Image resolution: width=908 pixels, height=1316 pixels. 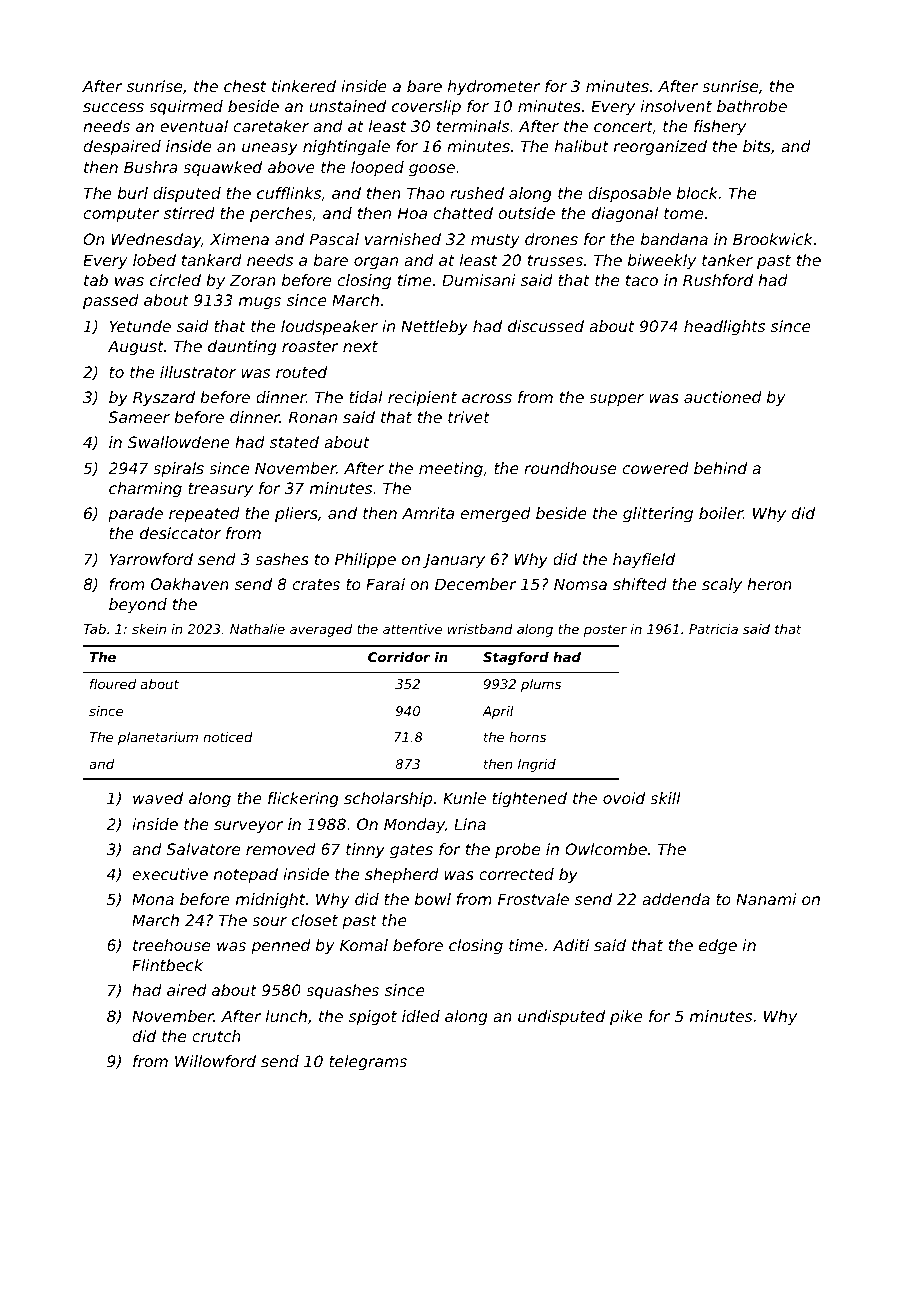 I want to click on emerged, so click(x=496, y=514).
